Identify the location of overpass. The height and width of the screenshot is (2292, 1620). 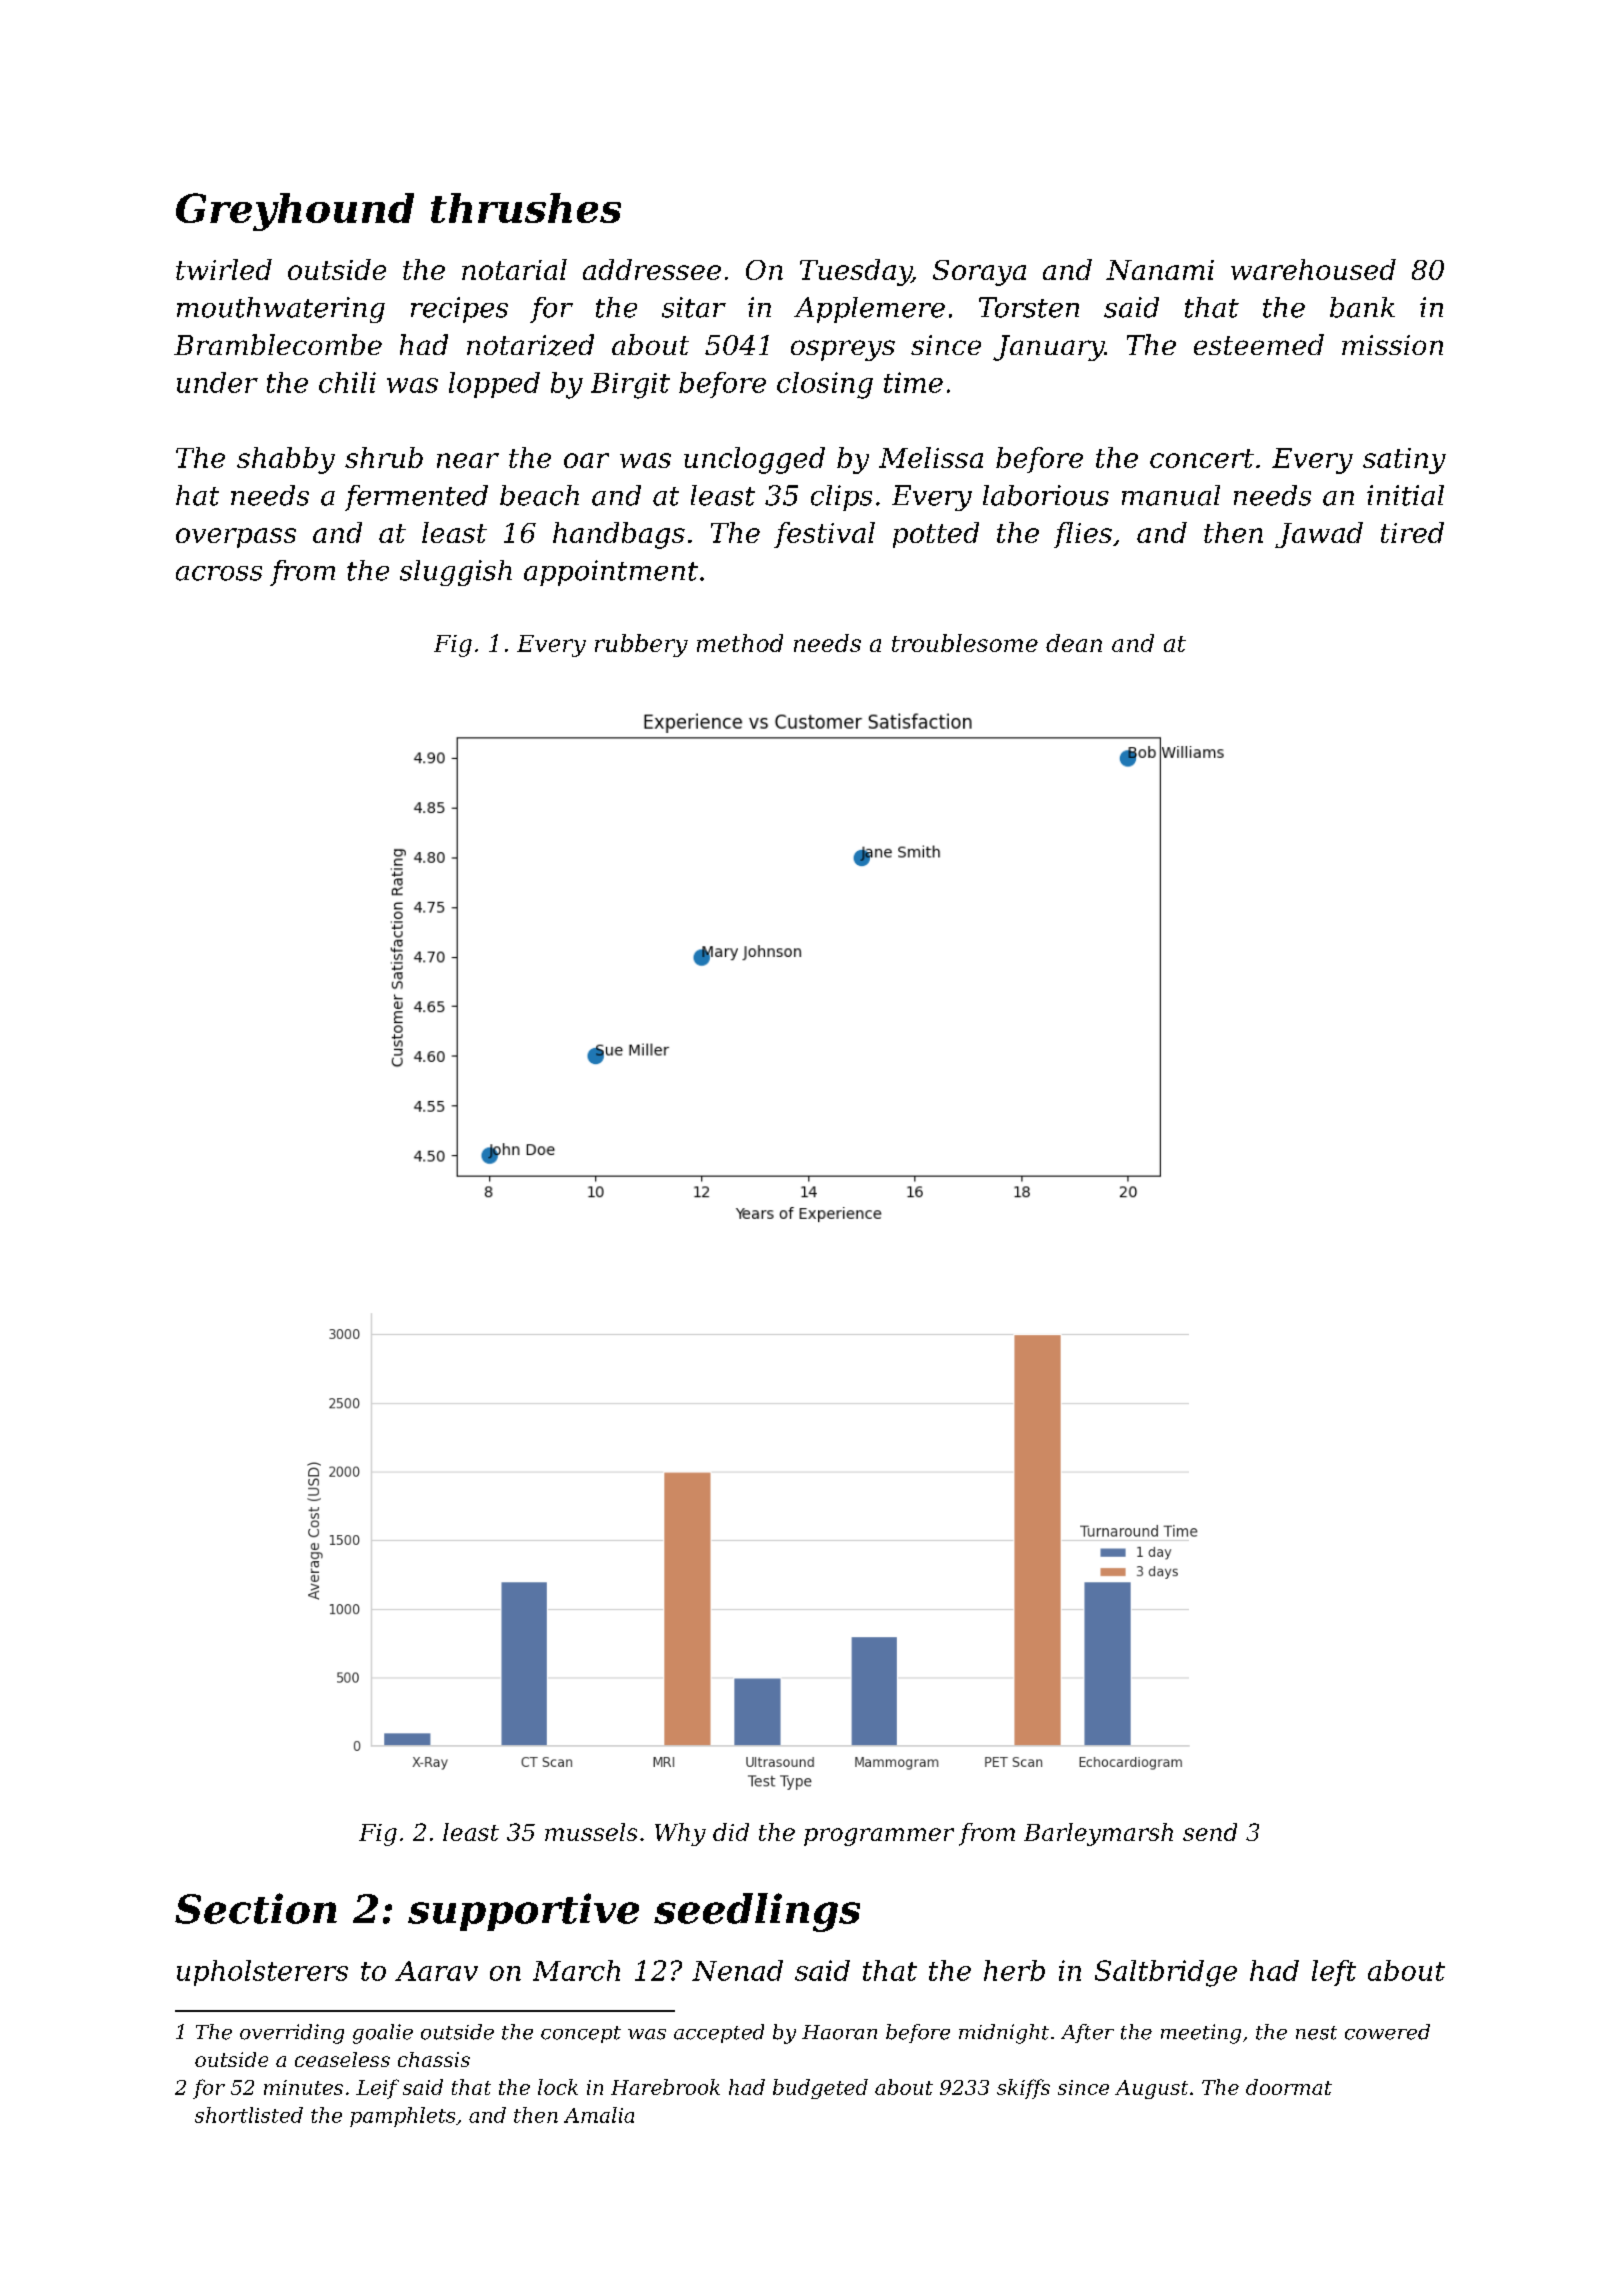
(236, 538).
